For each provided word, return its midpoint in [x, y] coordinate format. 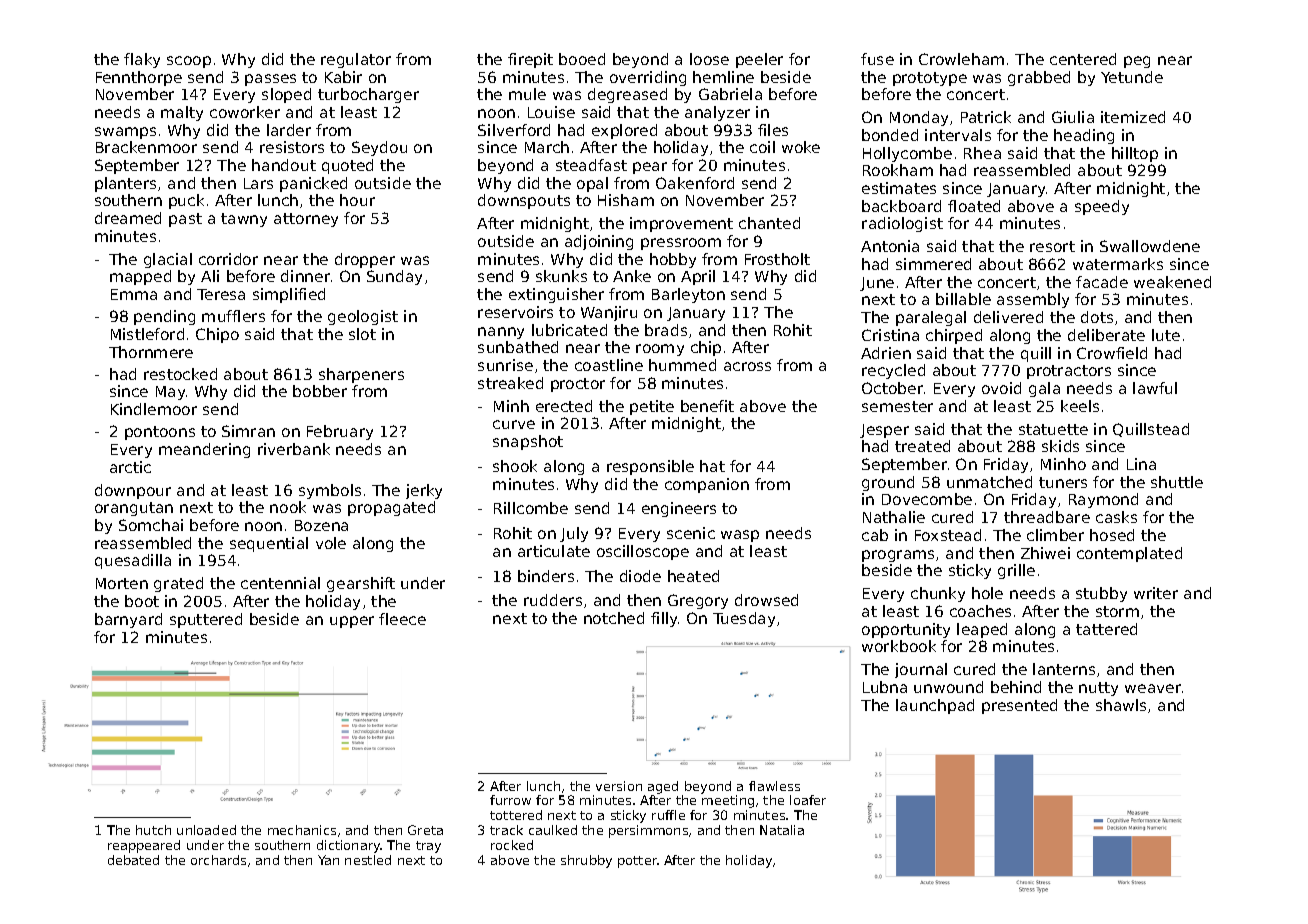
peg [1137, 62]
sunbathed [518, 347]
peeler [759, 60]
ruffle [668, 815]
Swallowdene [1150, 246]
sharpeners [361, 375]
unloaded [206, 830]
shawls [1121, 705]
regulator [356, 60]
